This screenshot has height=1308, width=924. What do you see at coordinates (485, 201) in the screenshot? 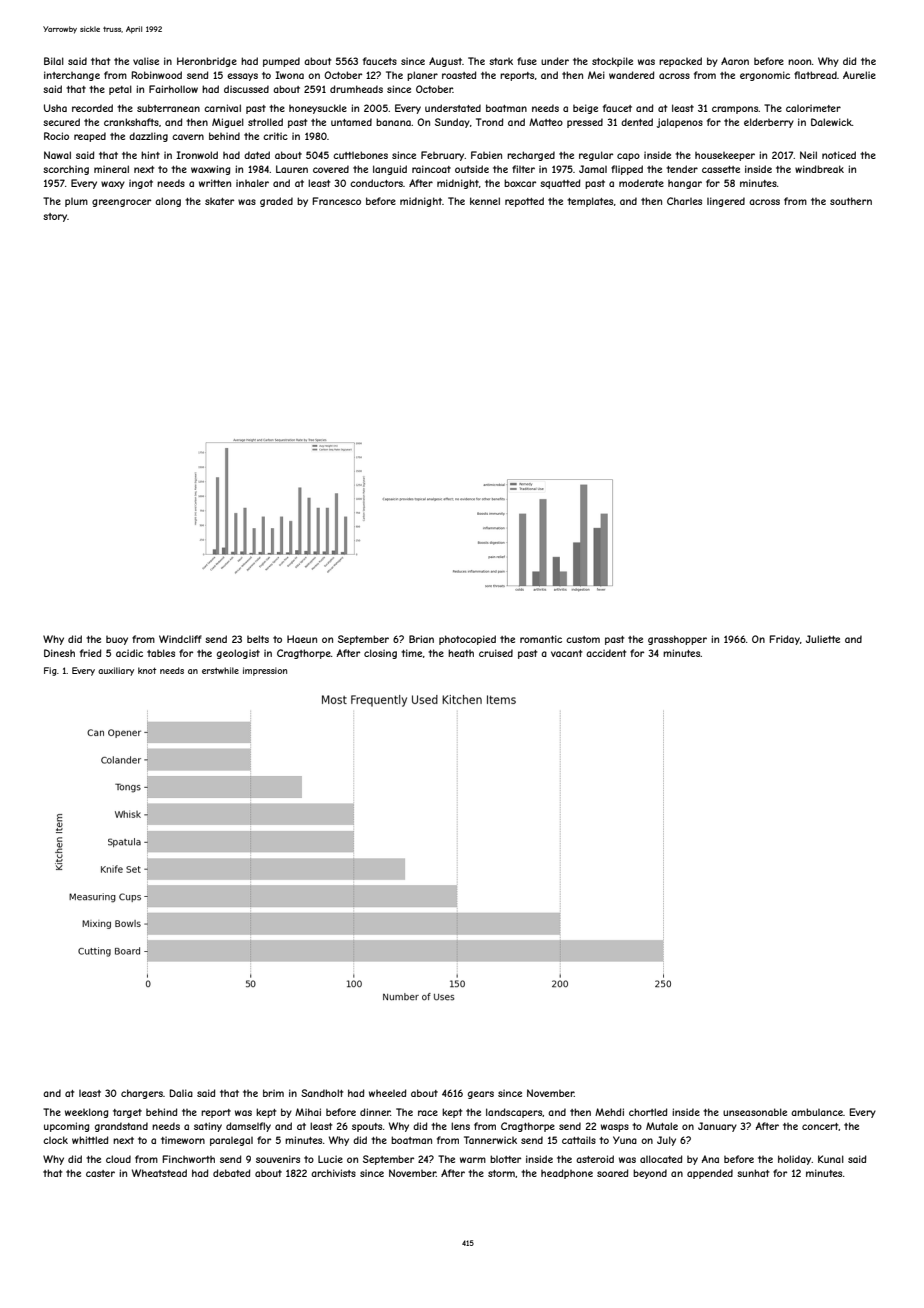
I see `kennel` at bounding box center [485, 201].
